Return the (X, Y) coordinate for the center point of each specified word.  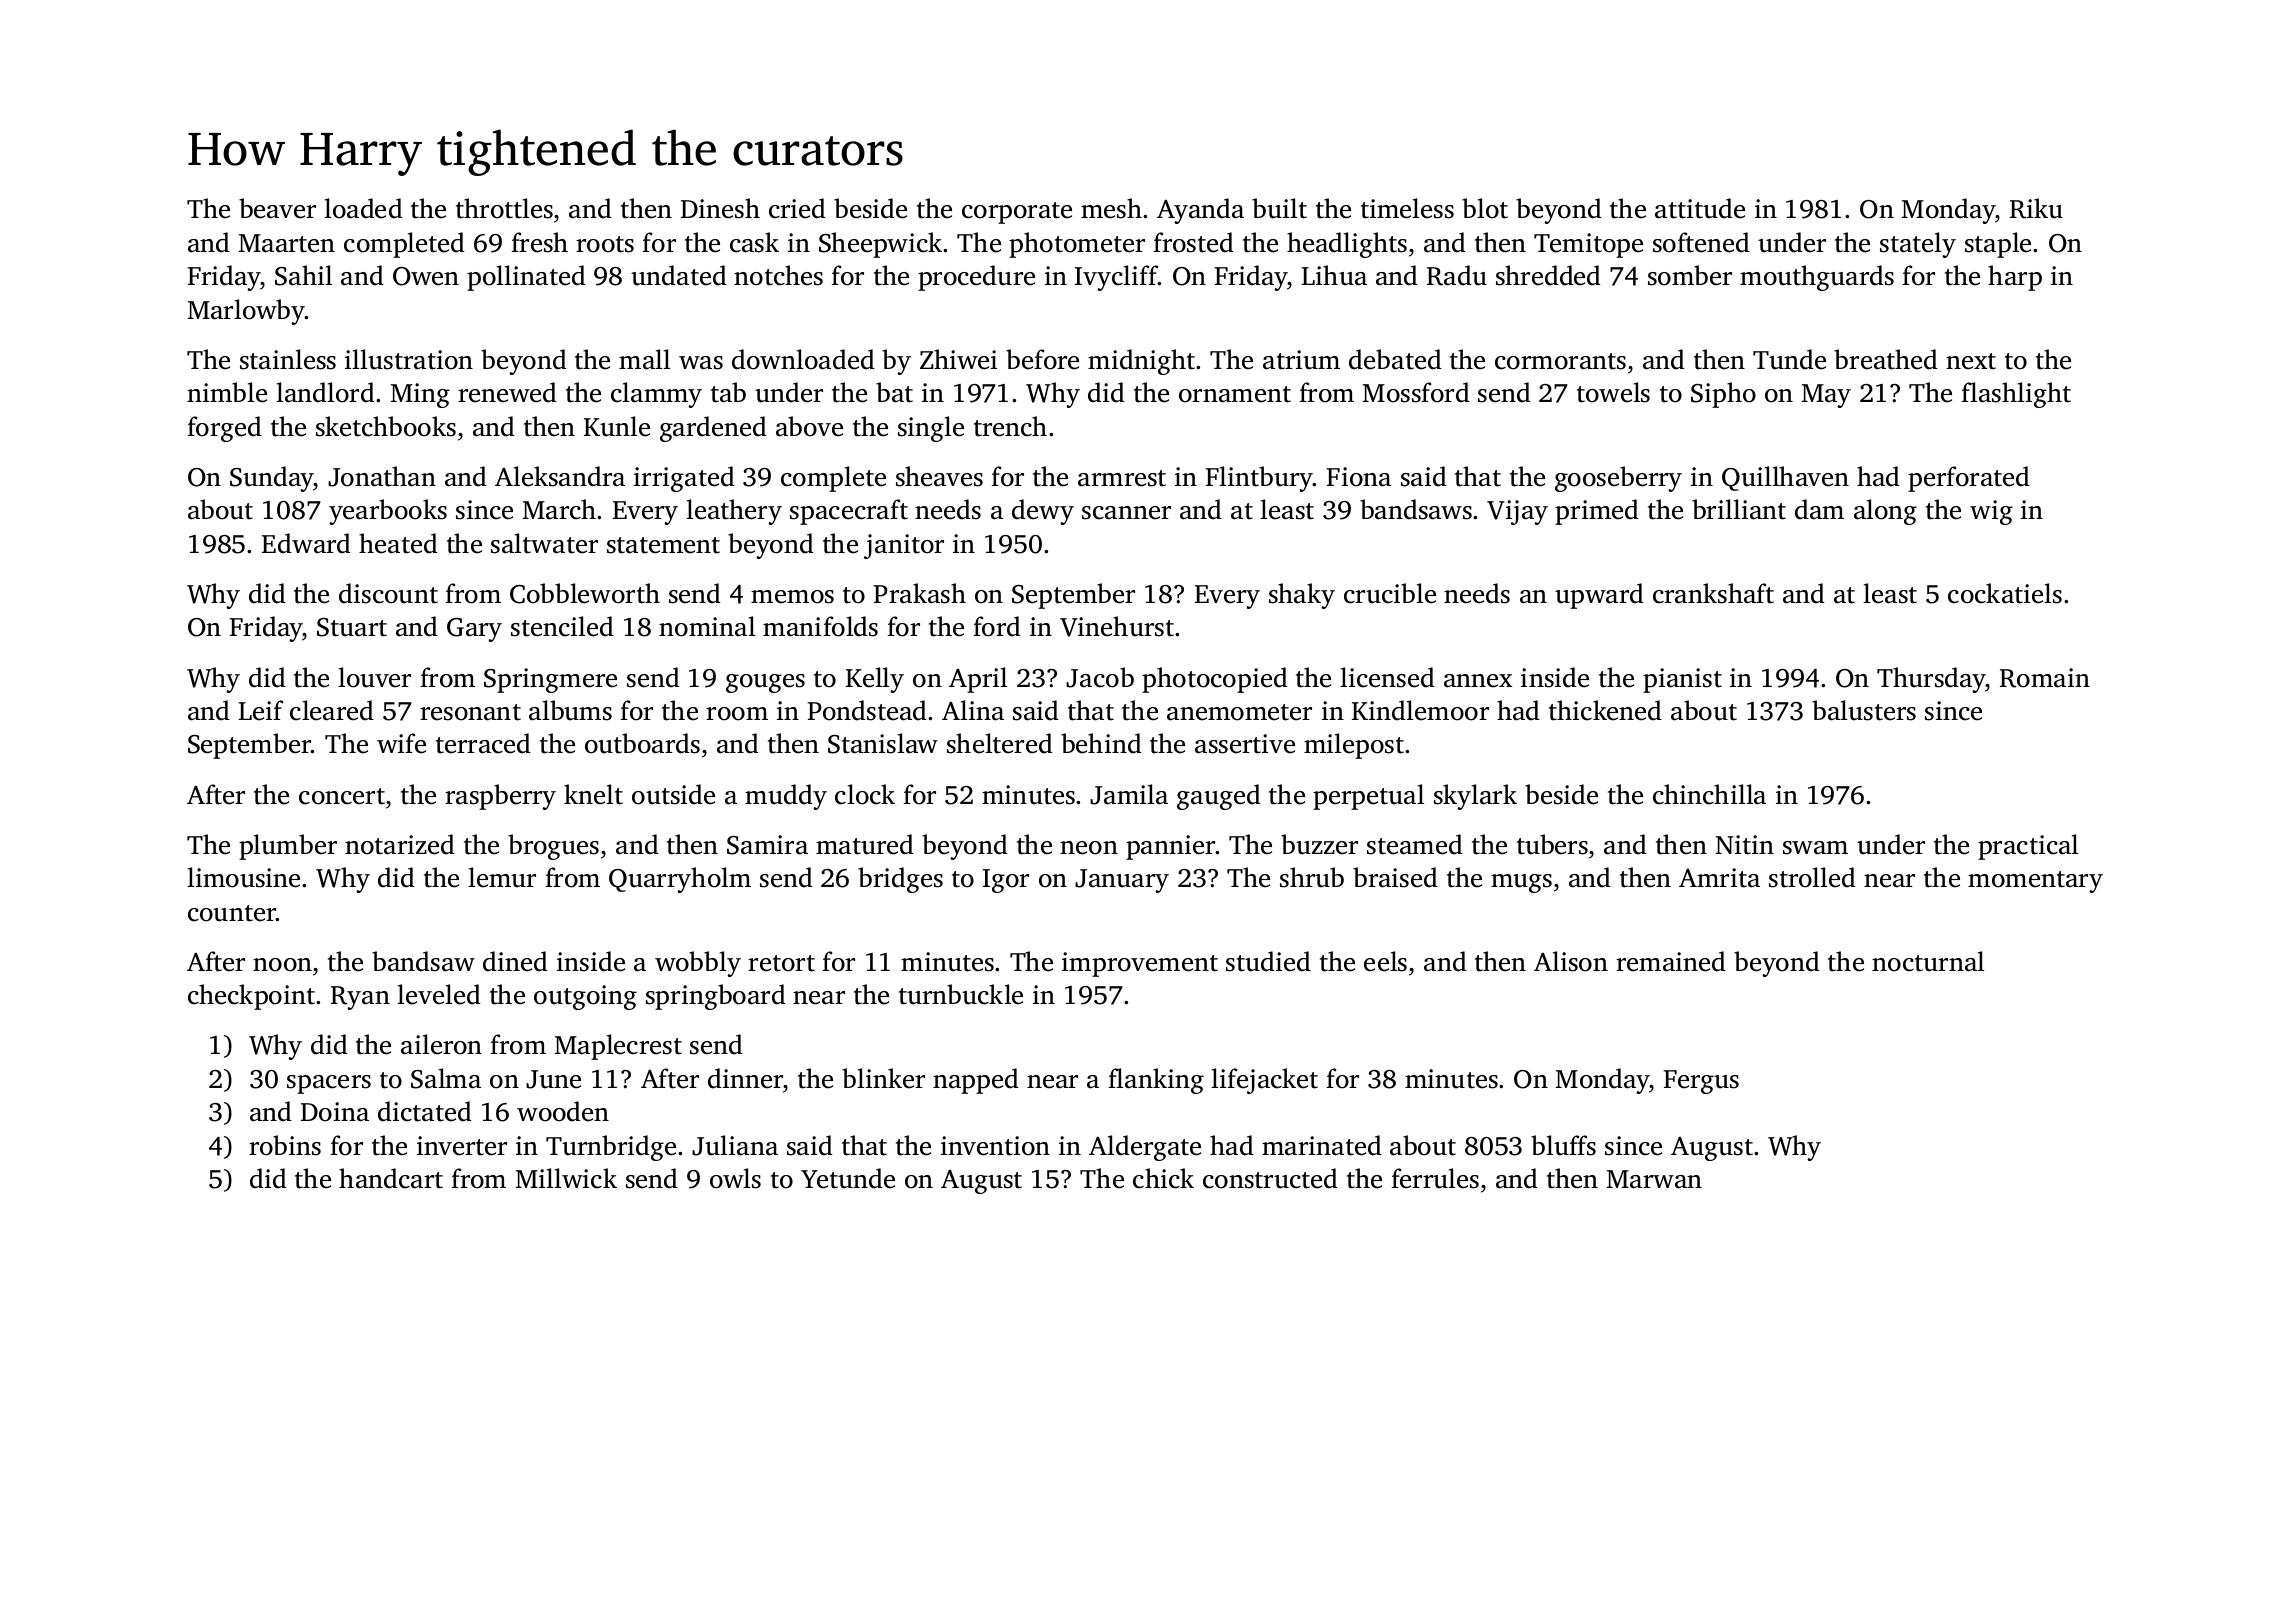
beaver (277, 208)
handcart (391, 1178)
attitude (1700, 208)
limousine (243, 877)
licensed (1387, 677)
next (1971, 361)
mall (644, 359)
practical (2028, 847)
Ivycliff (1116, 278)
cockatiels (2005, 593)
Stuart (352, 627)
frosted (1194, 242)
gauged (1219, 797)
